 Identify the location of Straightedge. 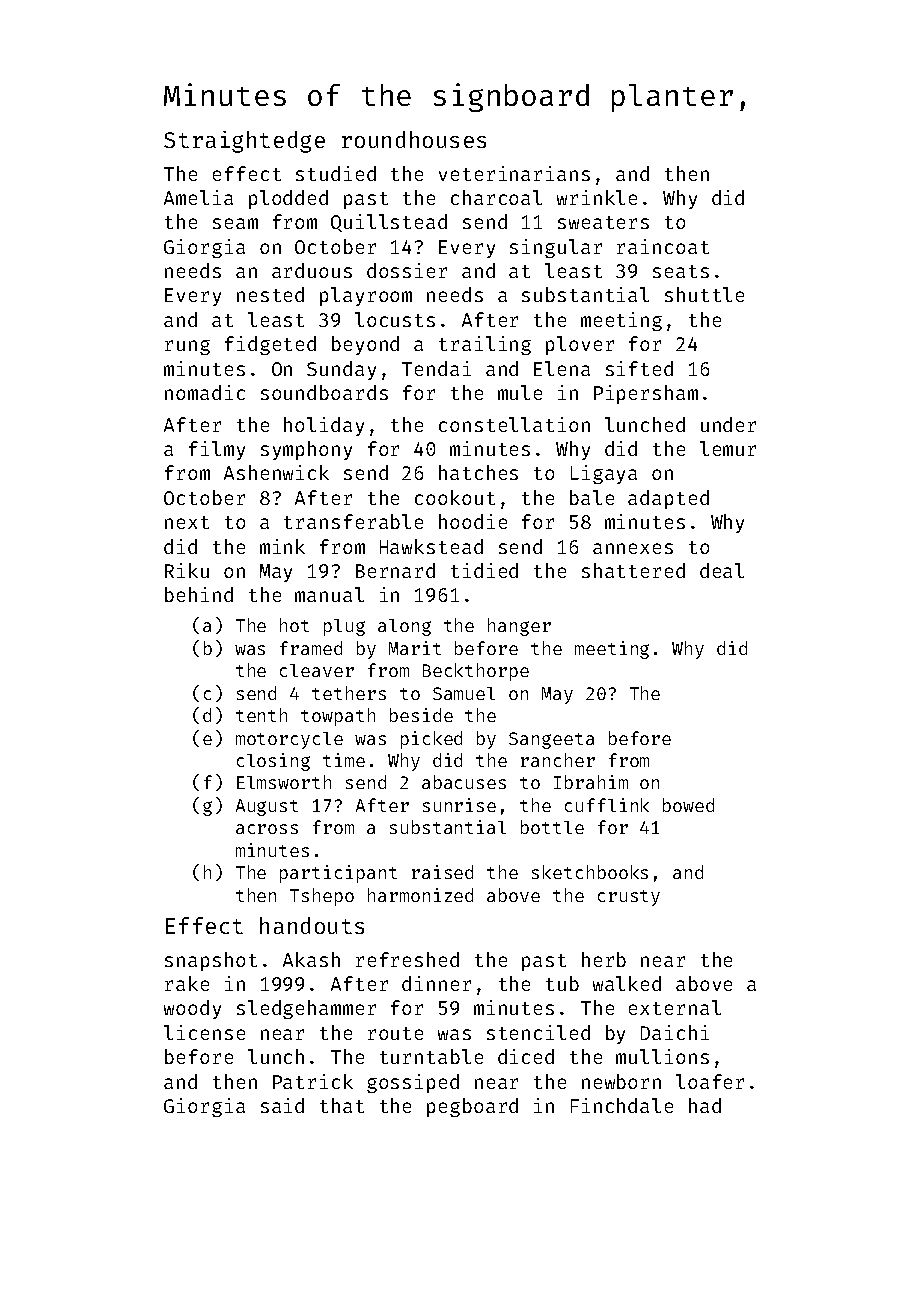
(244, 142).
